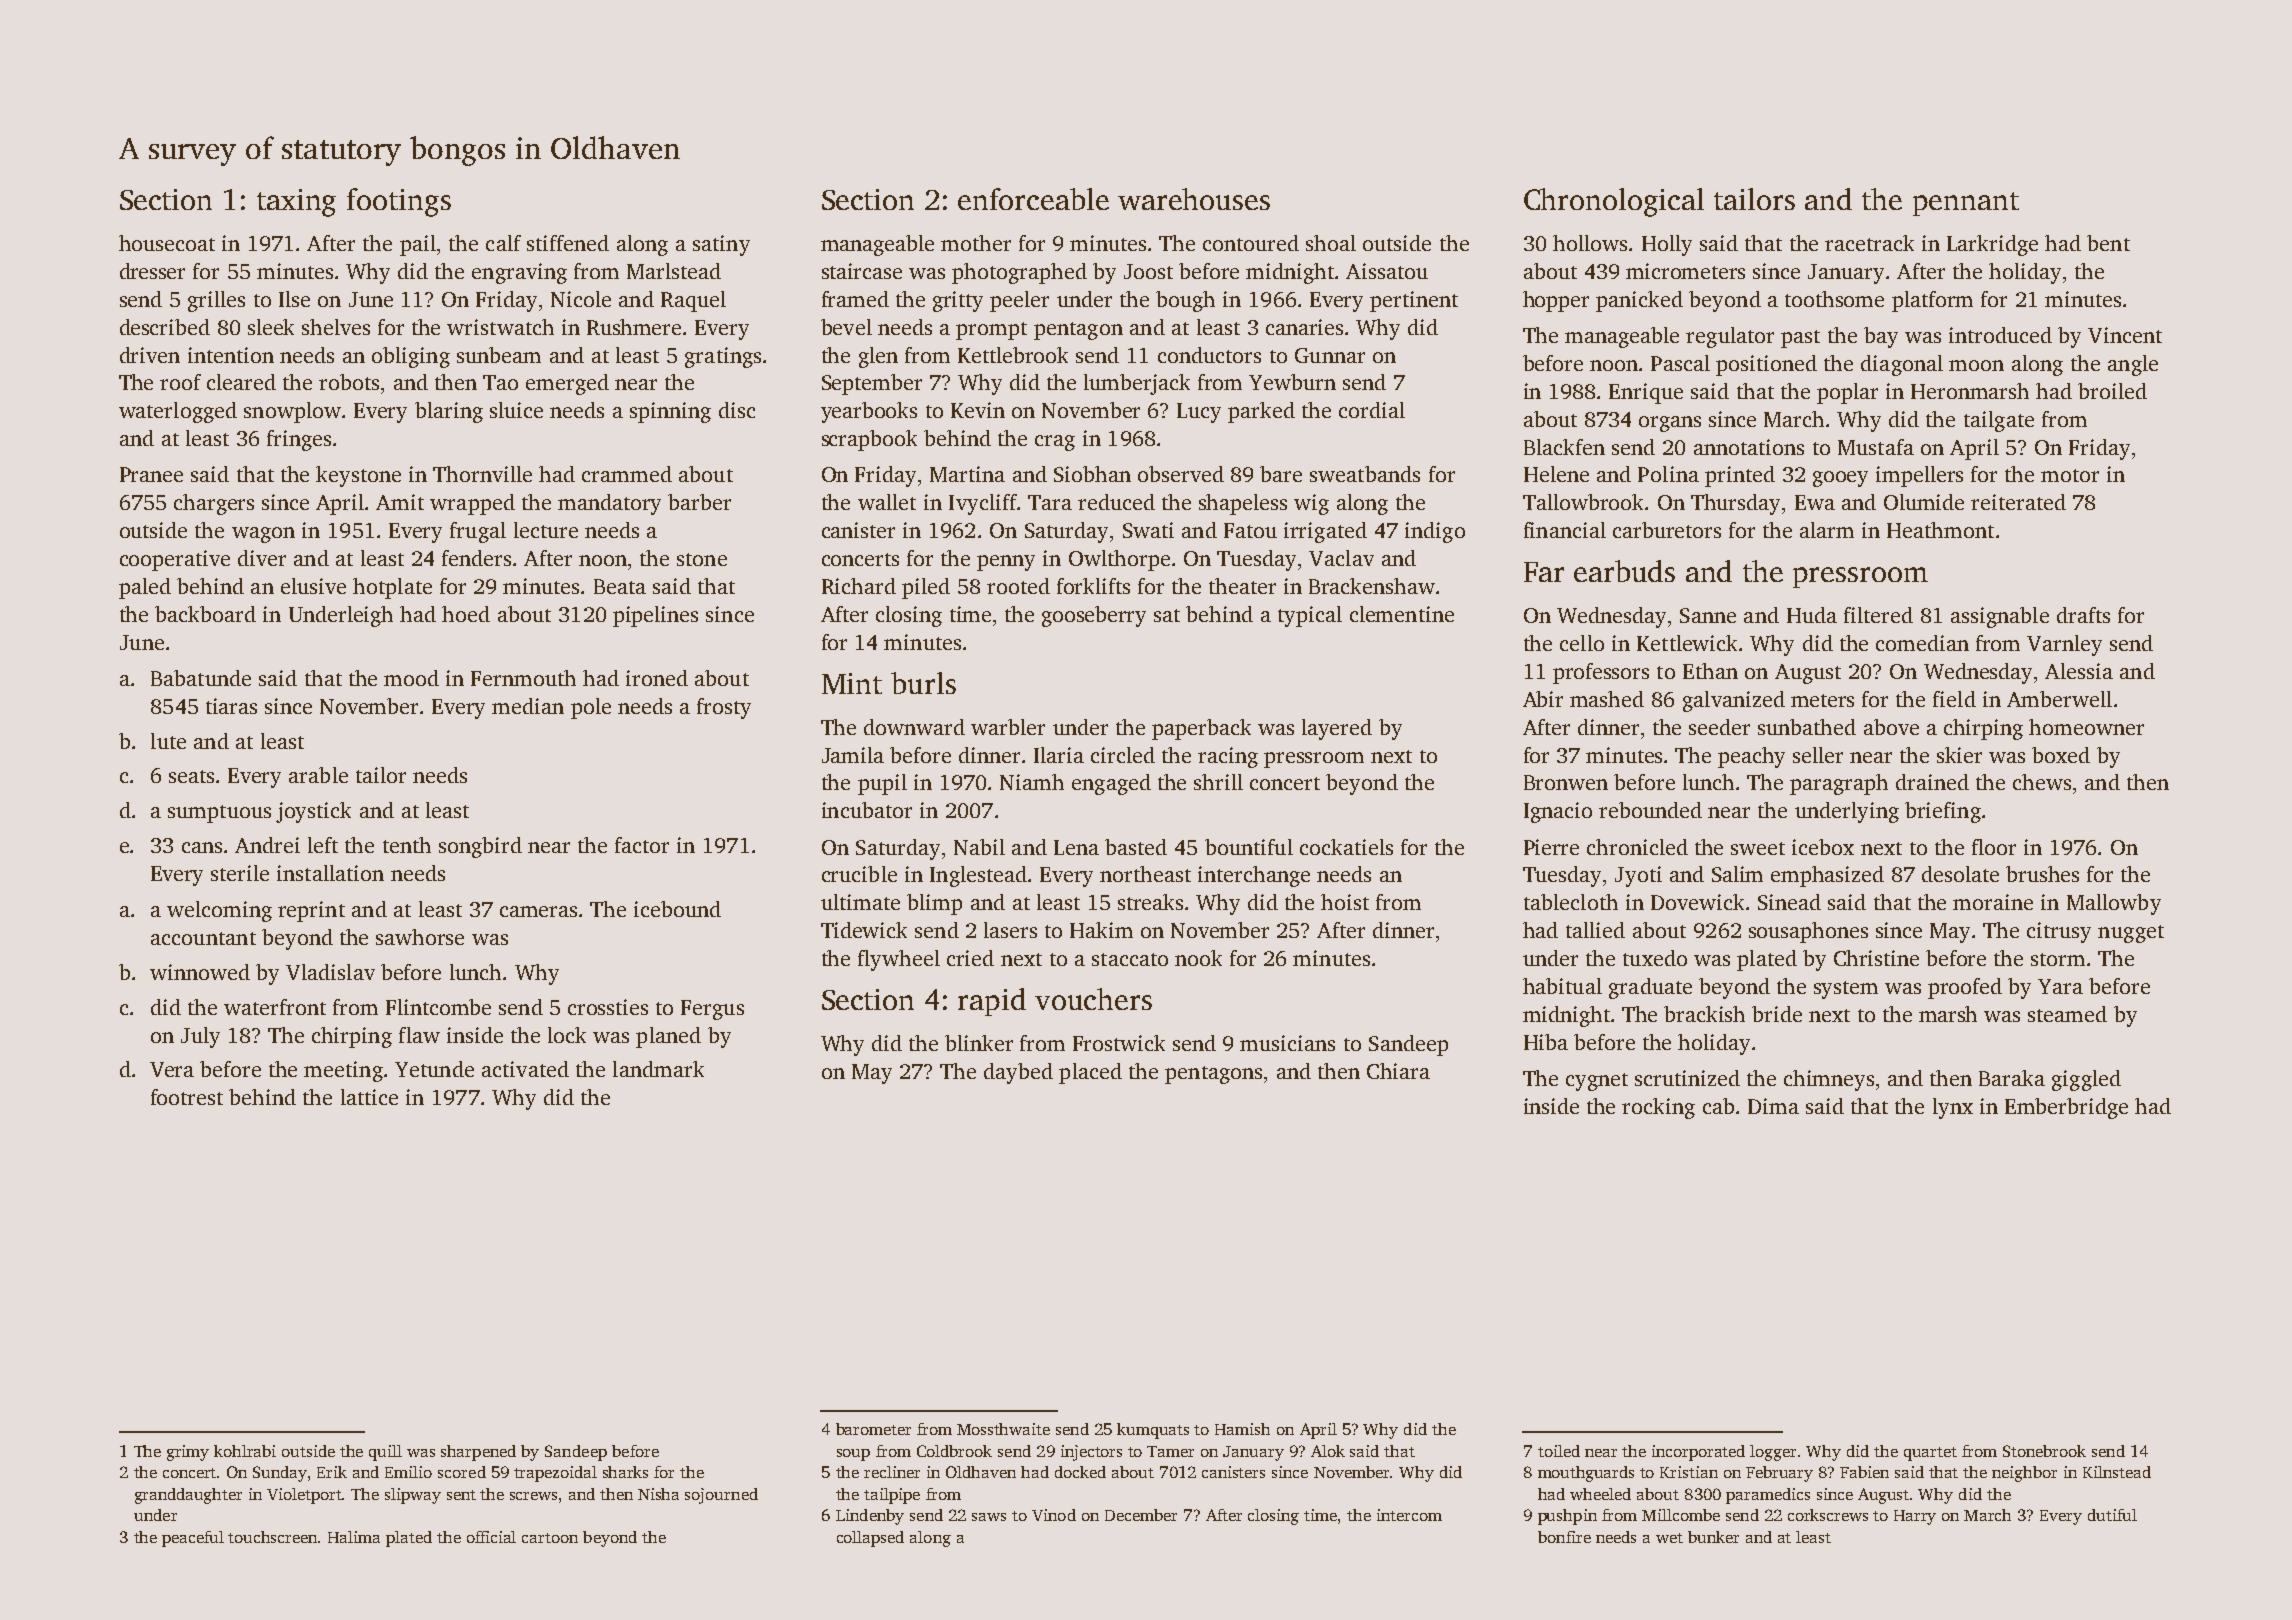  What do you see at coordinates (491, 1537) in the page?
I see `official` at bounding box center [491, 1537].
